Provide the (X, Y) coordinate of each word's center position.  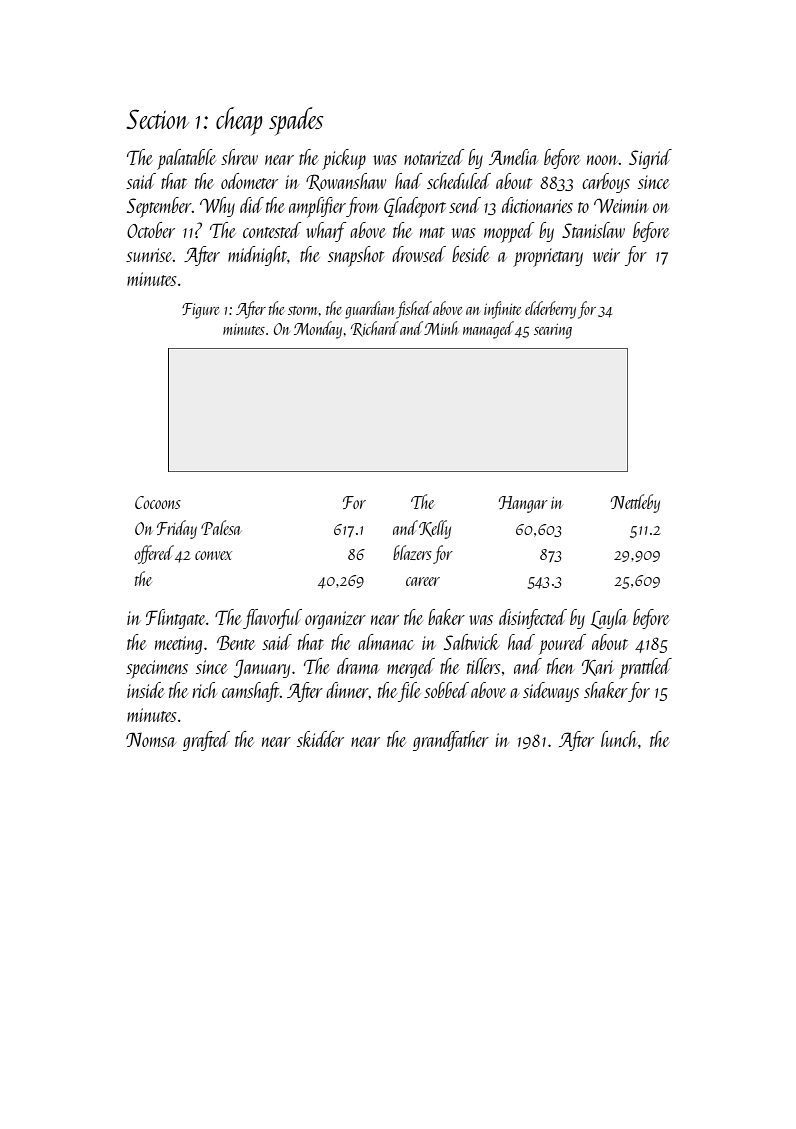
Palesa (221, 527)
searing (553, 331)
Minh (441, 328)
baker (446, 617)
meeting (178, 645)
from (363, 207)
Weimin (621, 205)
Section (157, 119)
